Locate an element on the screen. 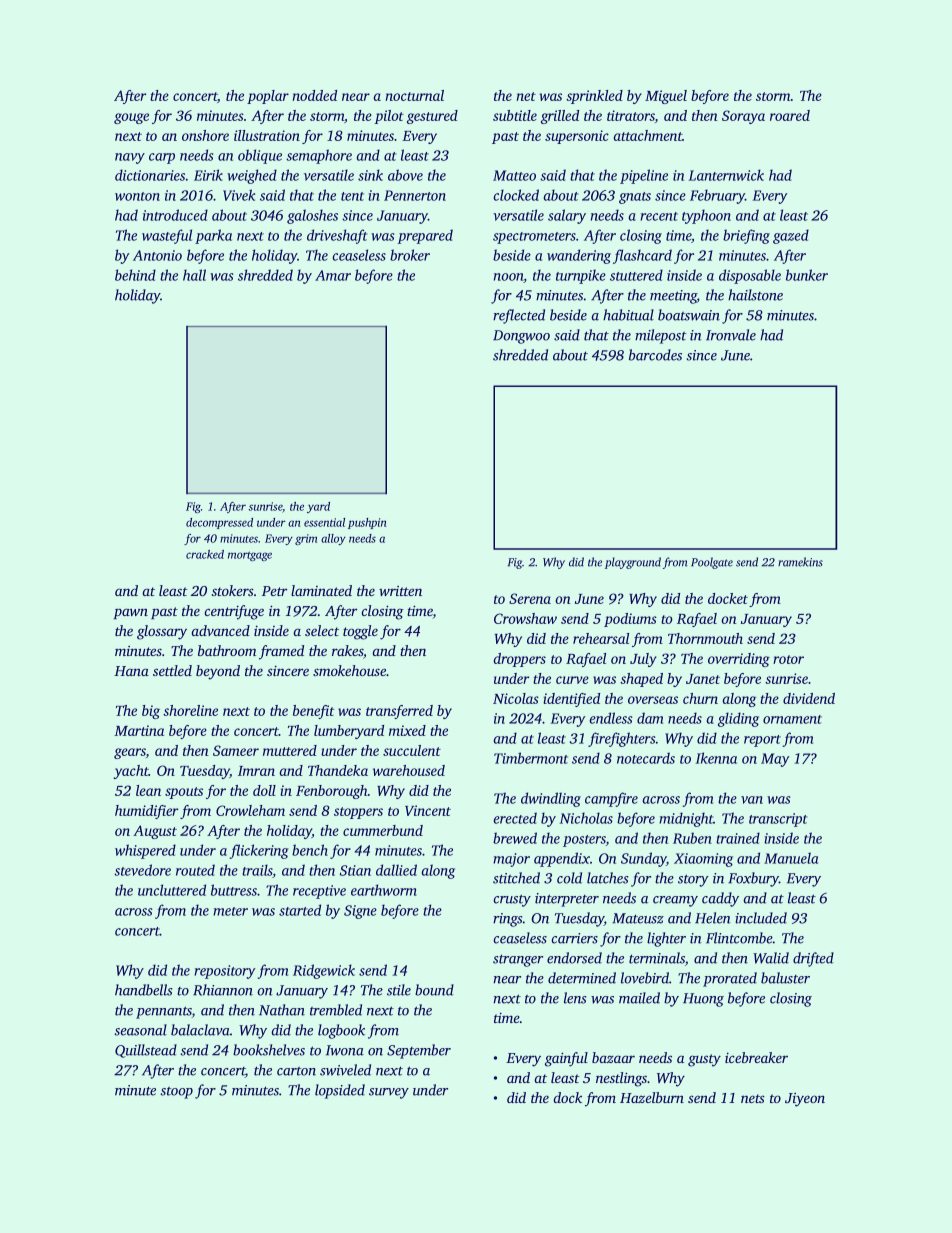  uncluttered is located at coordinates (172, 890).
